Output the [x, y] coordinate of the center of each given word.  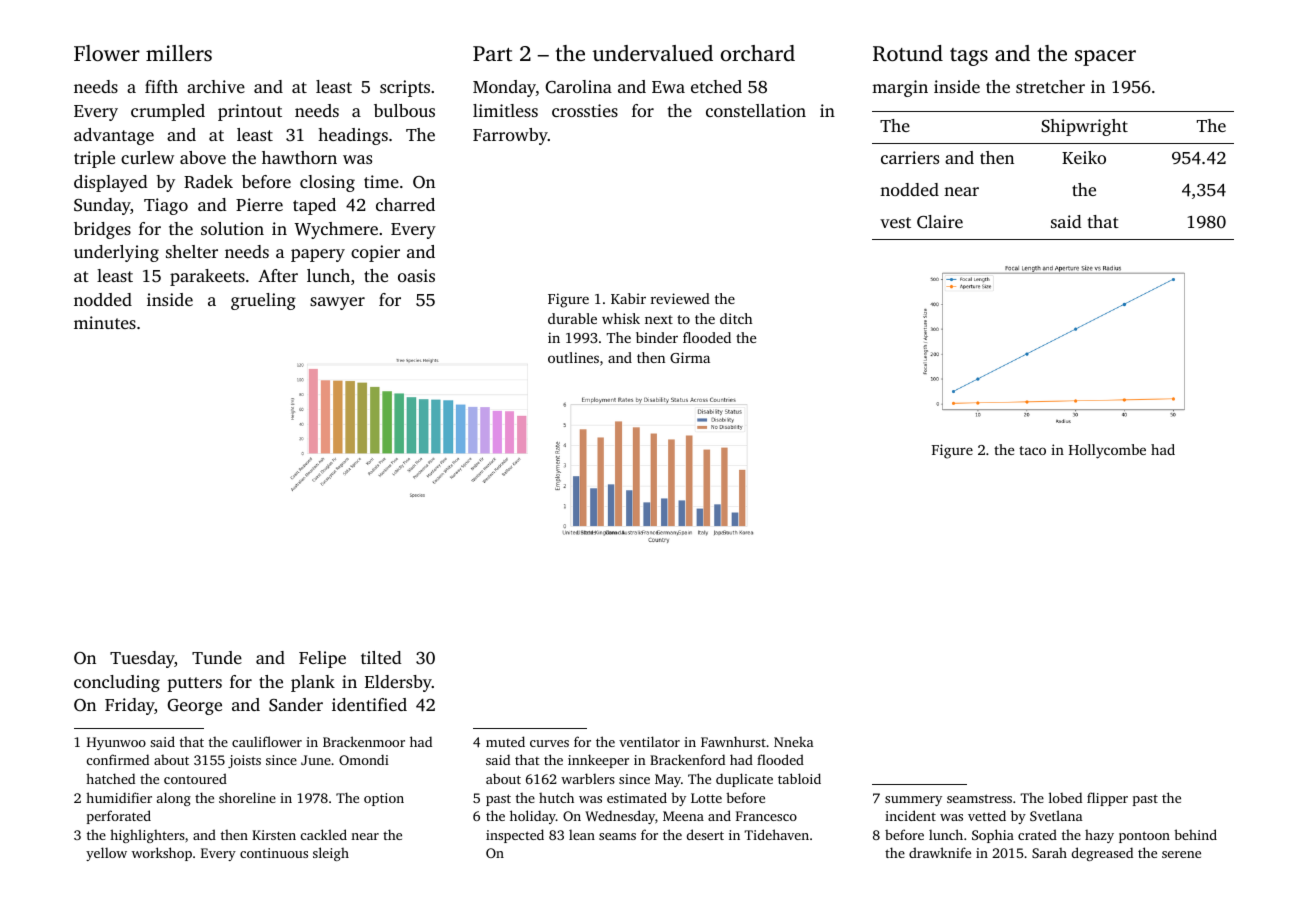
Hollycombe [1107, 451]
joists [244, 761]
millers [179, 53]
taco [1032, 450]
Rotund [908, 53]
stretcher [1050, 86]
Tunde [217, 657]
